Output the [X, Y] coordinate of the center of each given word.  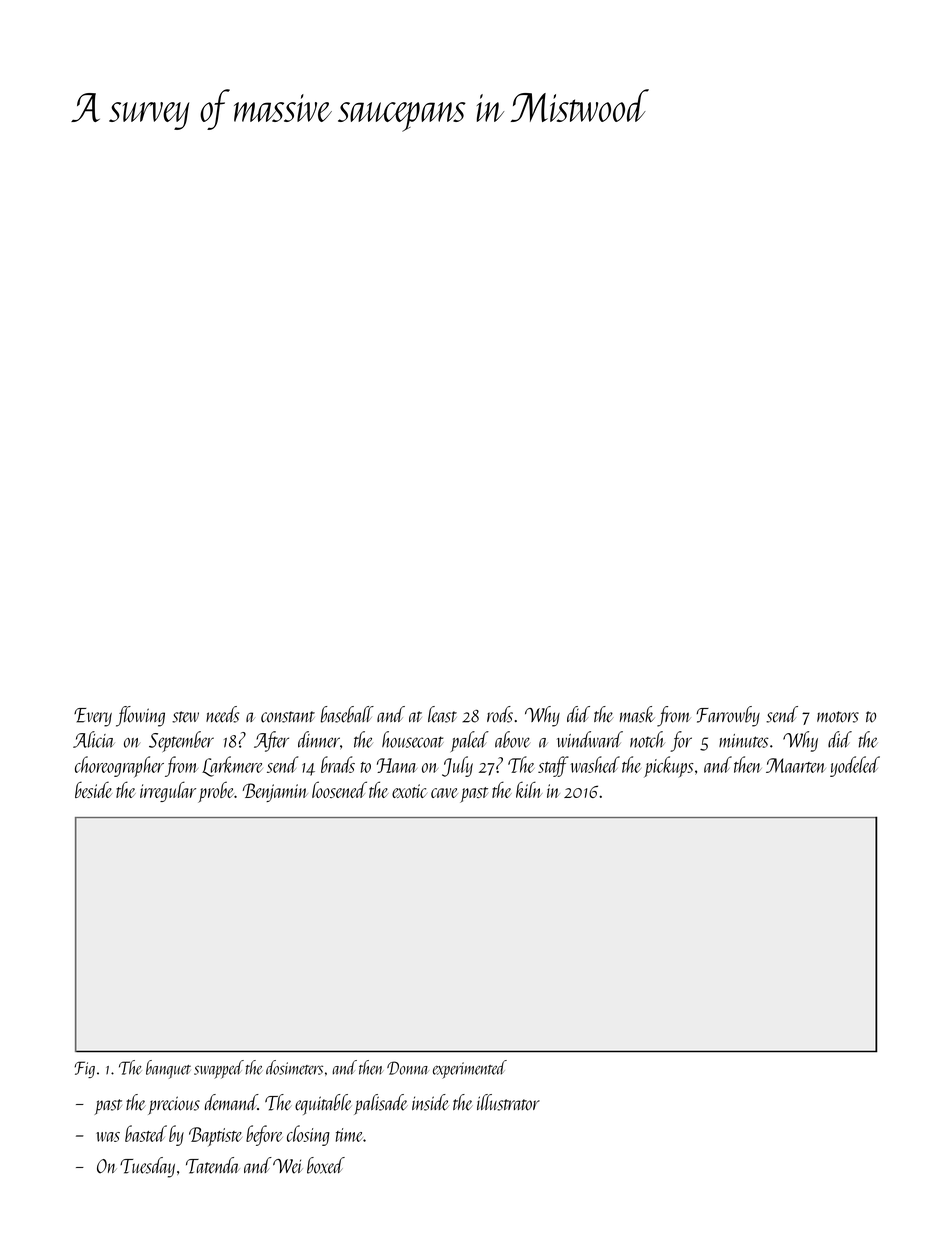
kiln [529, 789]
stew [185, 717]
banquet [168, 1069]
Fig [84, 1069]
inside [430, 1102]
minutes [744, 741]
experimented [470, 1069]
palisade [381, 1104]
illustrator [508, 1102]
